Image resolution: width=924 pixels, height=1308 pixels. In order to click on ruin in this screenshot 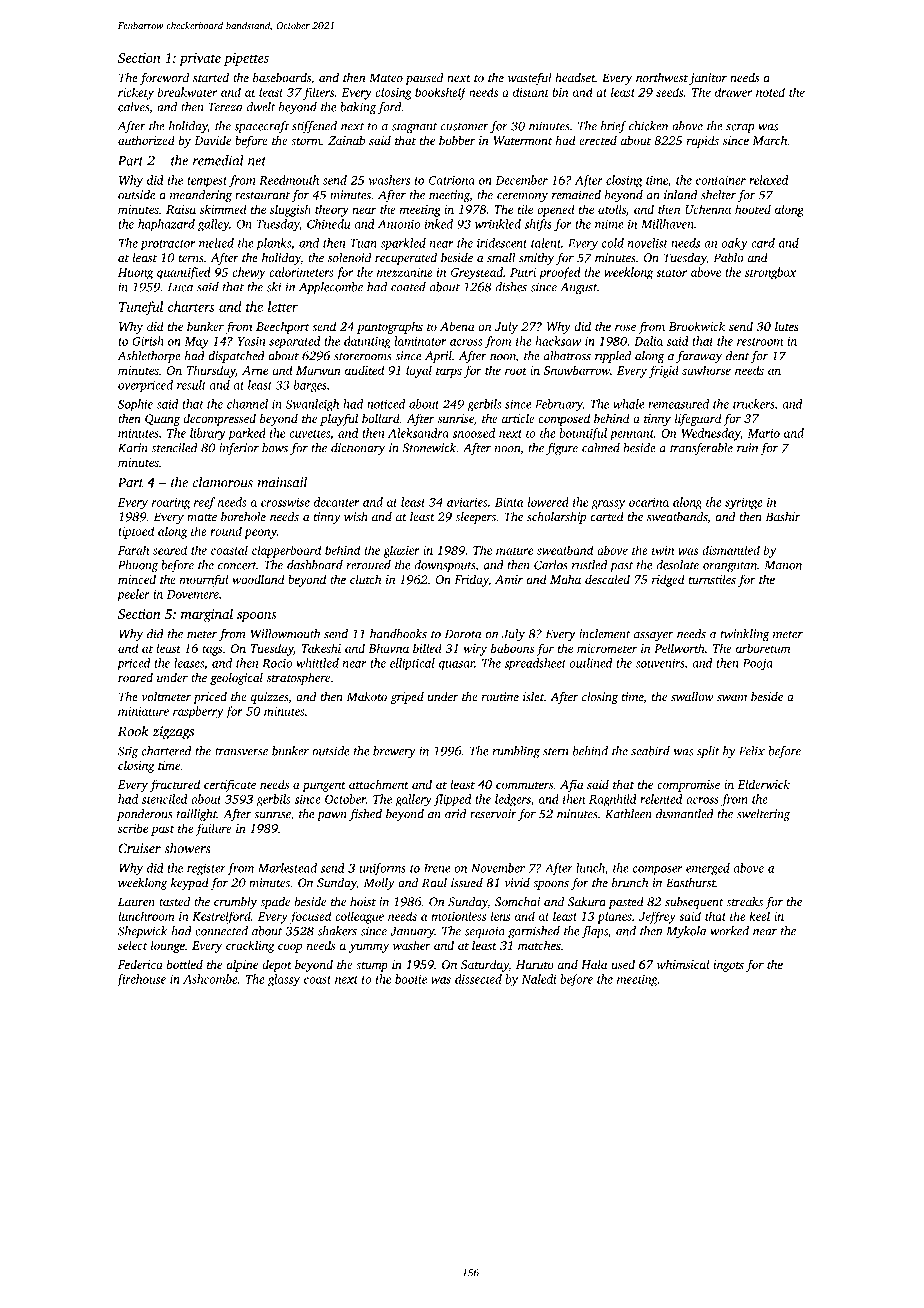, I will do `click(747, 448)`.
